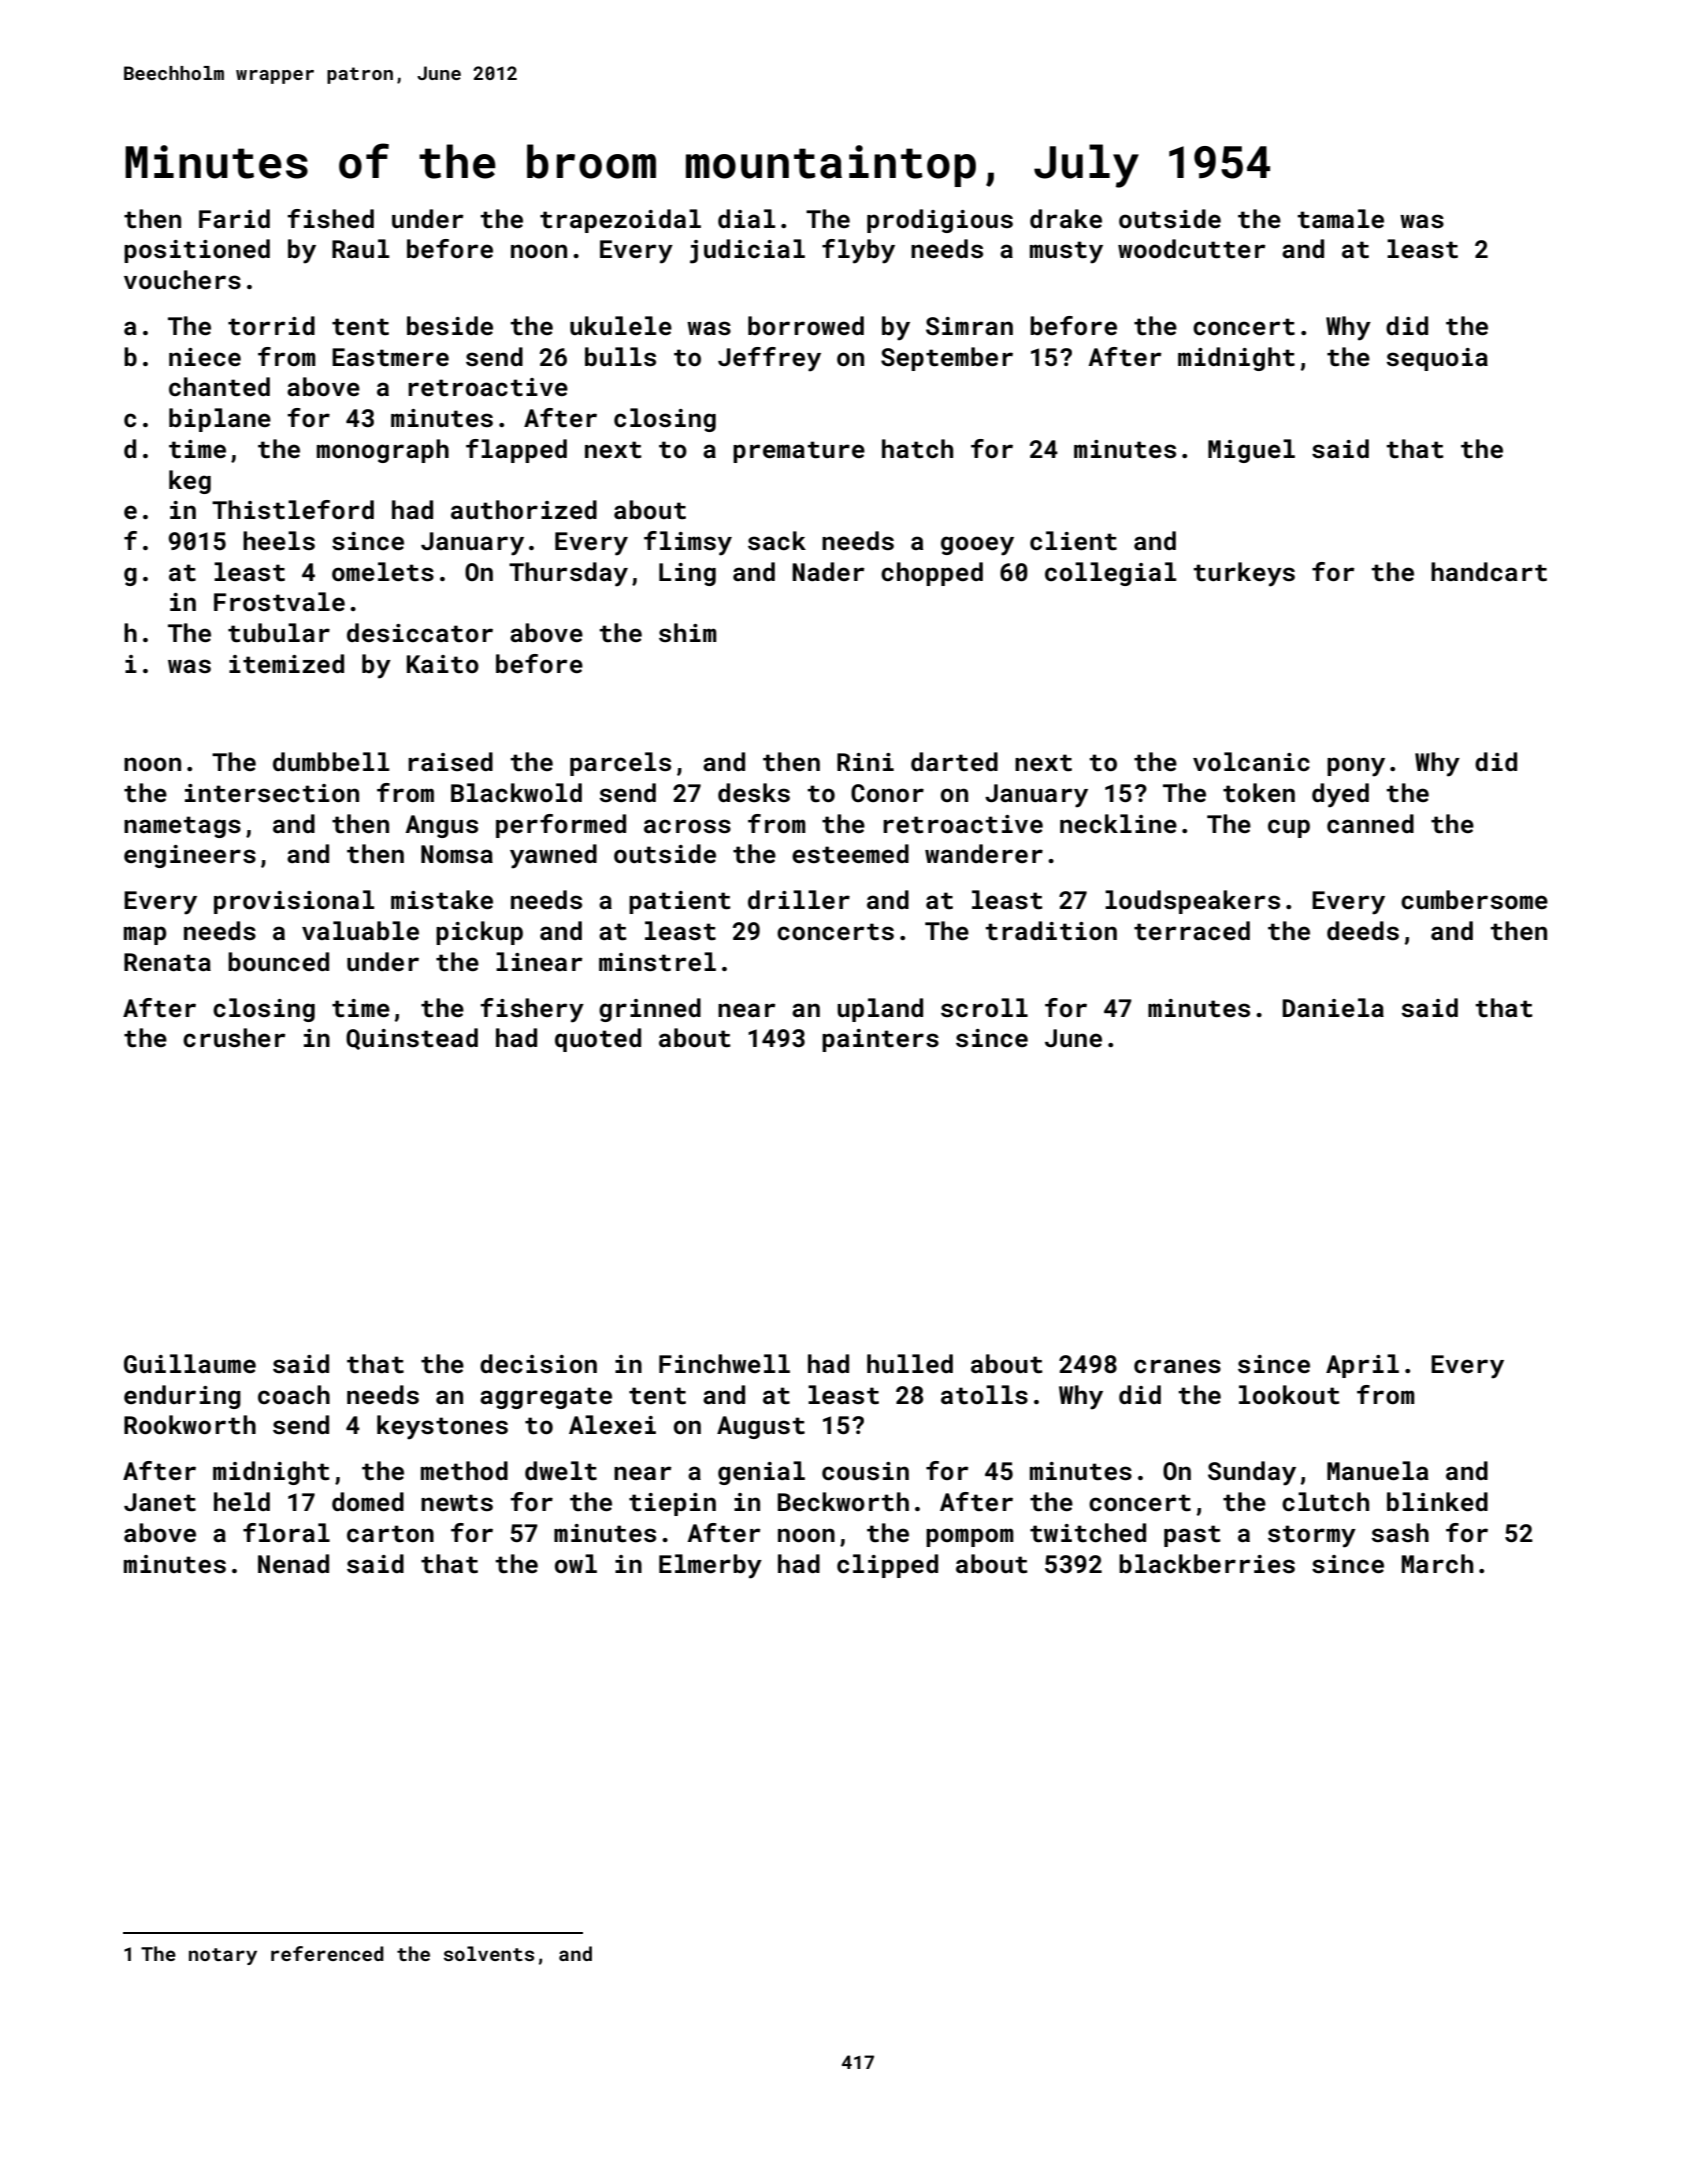  Describe the element at coordinates (724, 1364) in the screenshot. I see `Finchwell` at that location.
